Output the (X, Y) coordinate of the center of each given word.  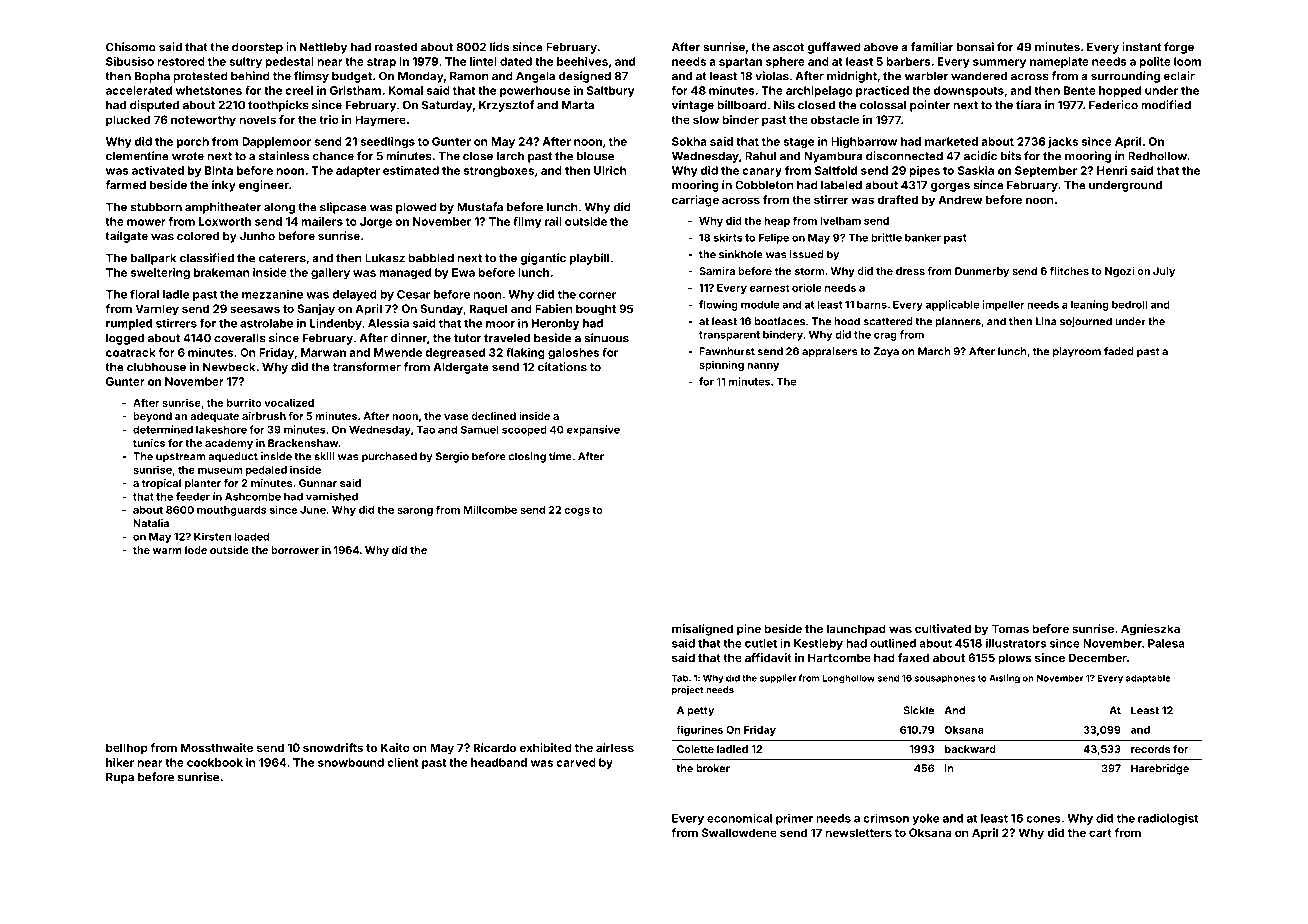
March (934, 351)
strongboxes (499, 172)
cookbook (215, 762)
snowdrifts (333, 747)
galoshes (573, 354)
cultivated (943, 628)
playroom (1077, 352)
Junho (257, 236)
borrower (295, 550)
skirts (728, 237)
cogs (577, 512)
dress (910, 271)
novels (257, 119)
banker (923, 237)
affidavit (768, 657)
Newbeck (229, 367)
